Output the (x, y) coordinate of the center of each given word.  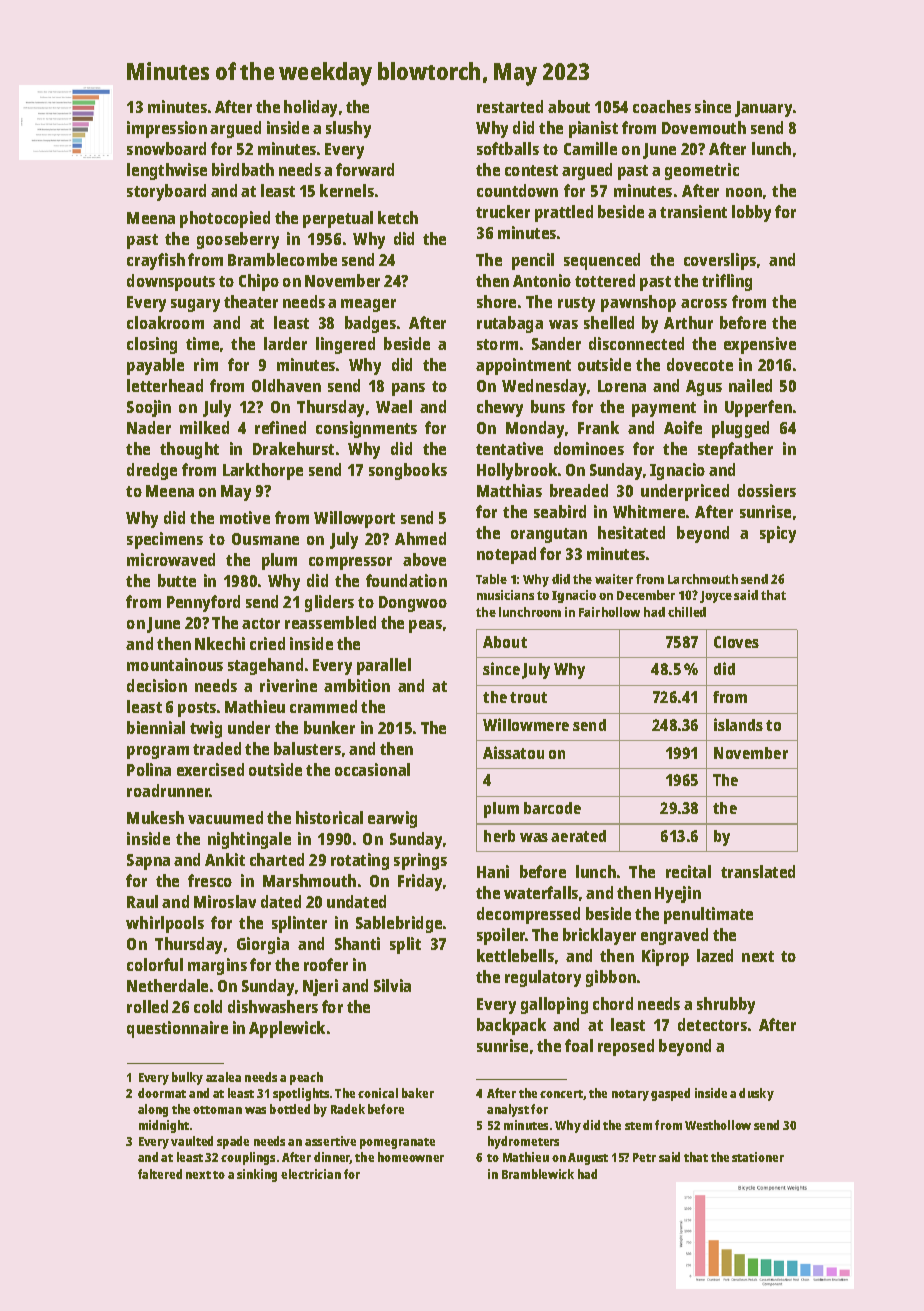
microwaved (171, 559)
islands (738, 724)
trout (528, 697)
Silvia (392, 985)
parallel (384, 666)
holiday (310, 108)
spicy (778, 534)
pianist (593, 129)
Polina (149, 769)
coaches (662, 106)
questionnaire (177, 1029)
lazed (715, 955)
